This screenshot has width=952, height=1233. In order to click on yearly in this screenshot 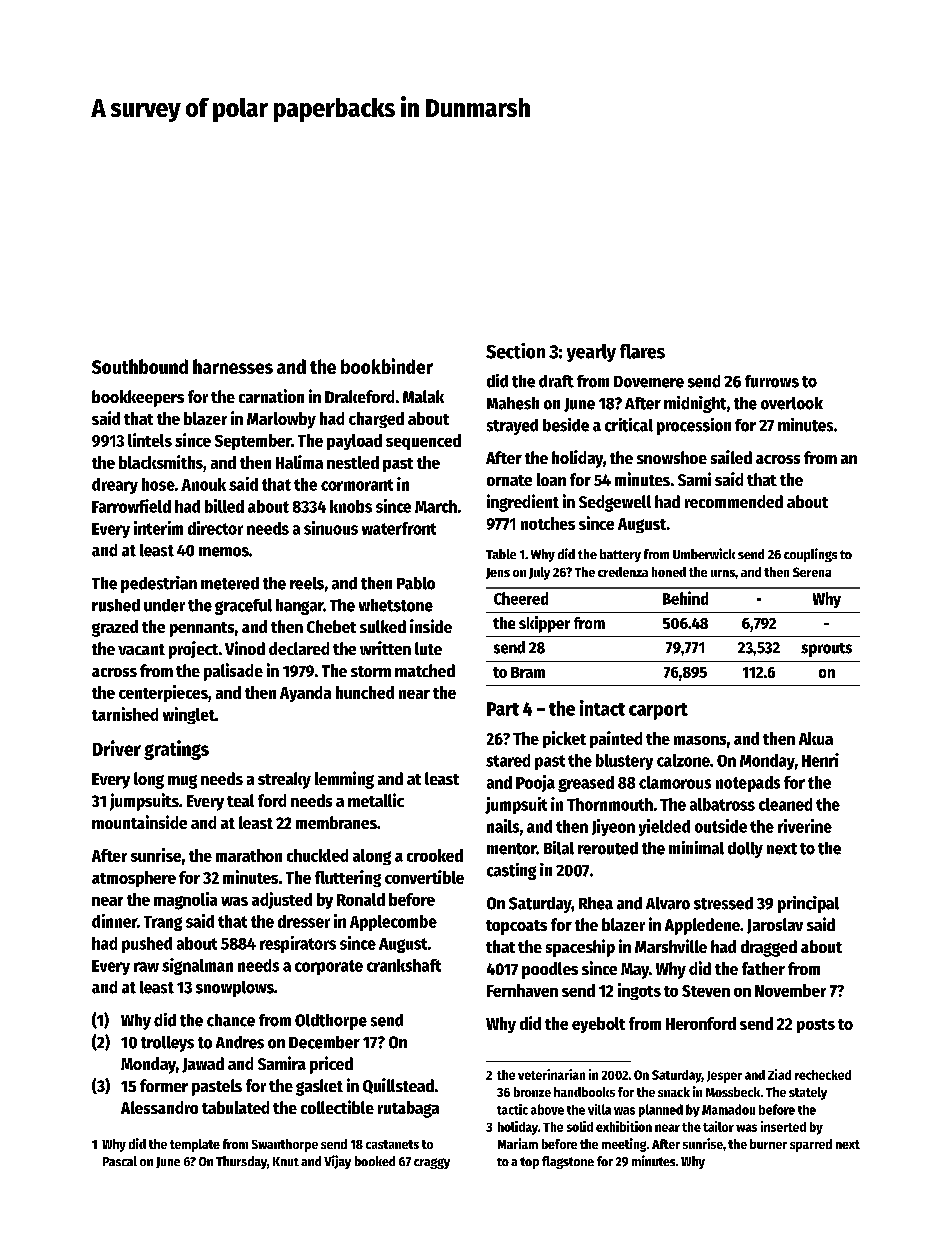, I will do `click(591, 353)`.
